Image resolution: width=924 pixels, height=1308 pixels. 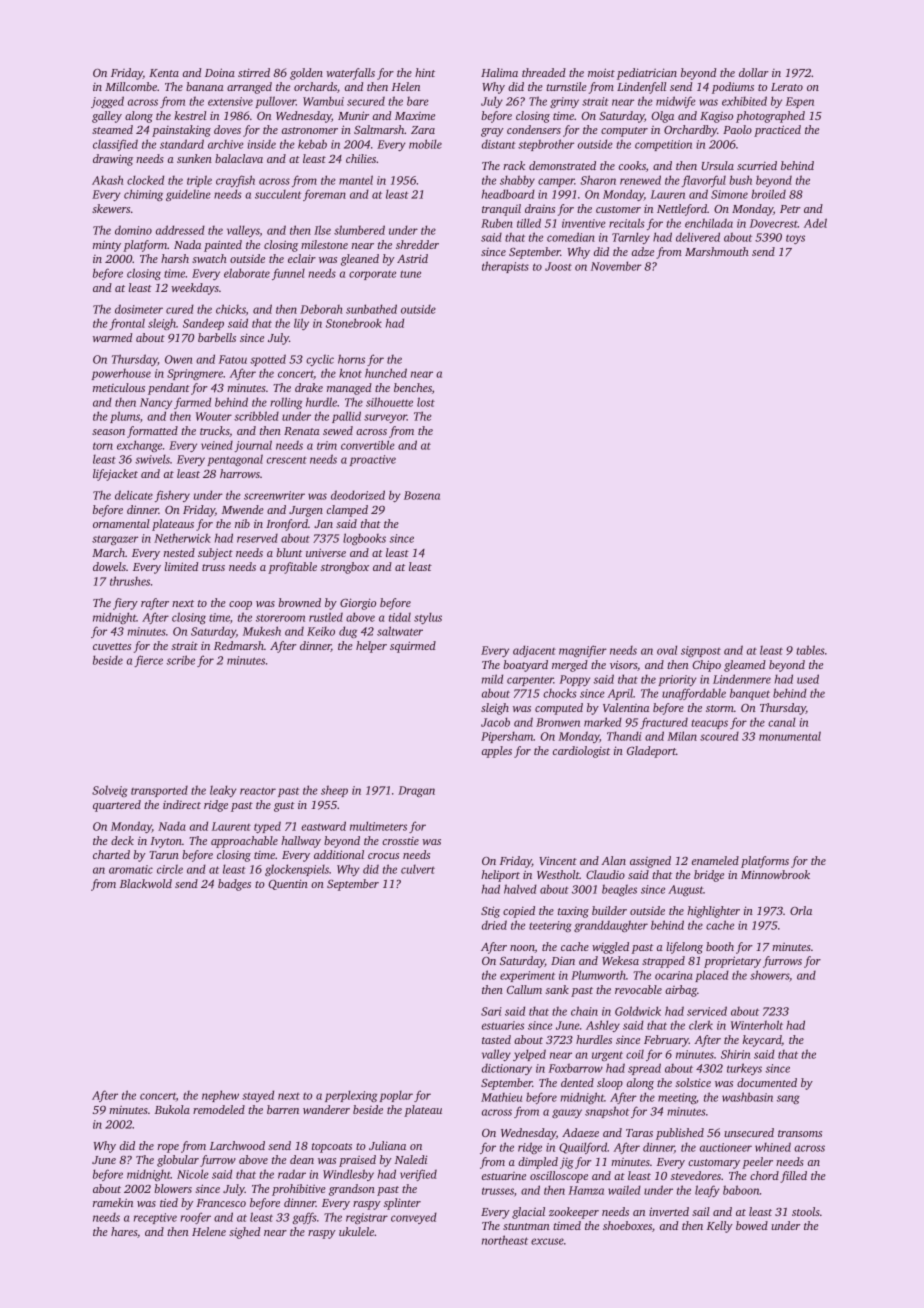 What do you see at coordinates (717, 251) in the screenshot?
I see `Marshmouth` at bounding box center [717, 251].
